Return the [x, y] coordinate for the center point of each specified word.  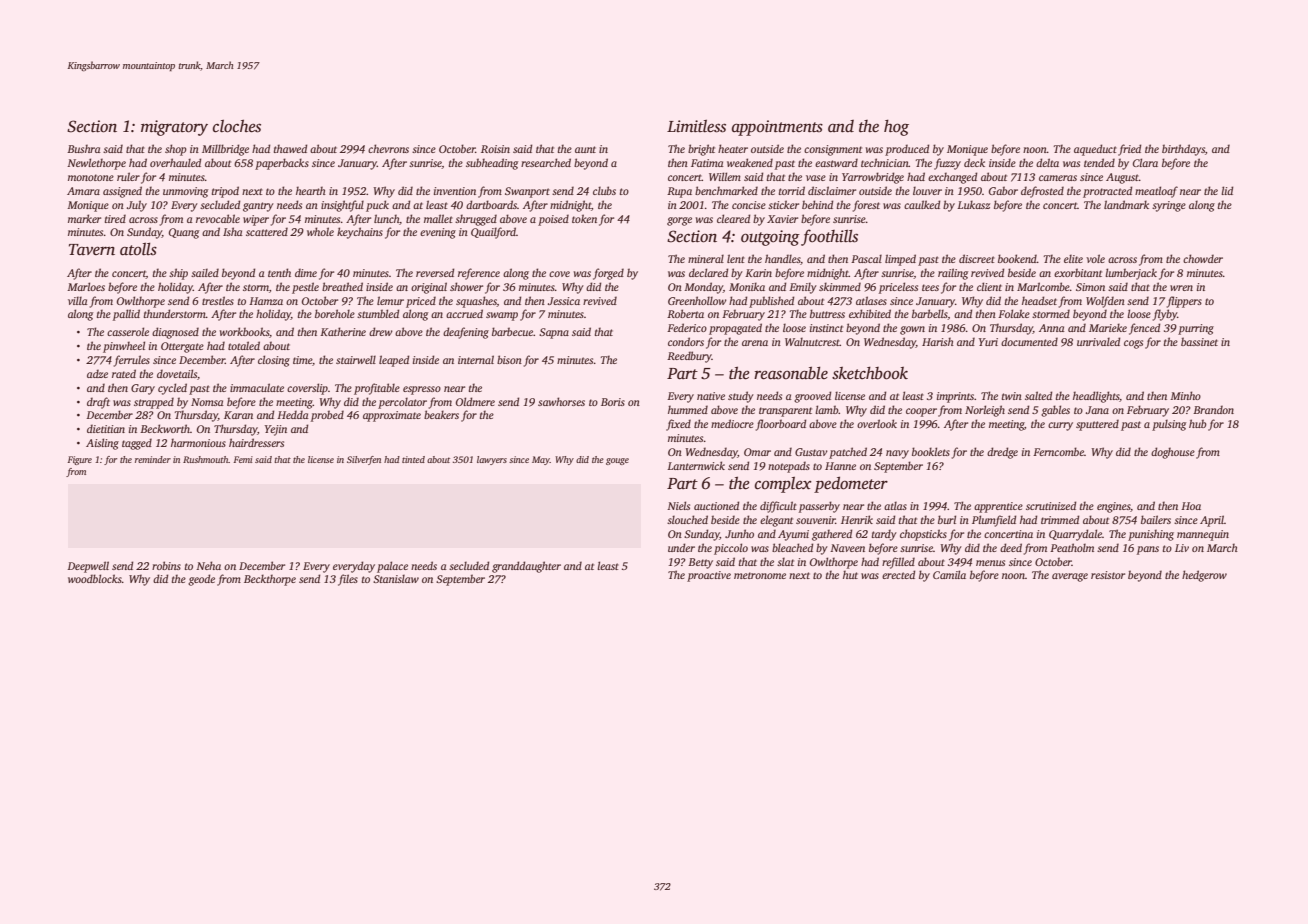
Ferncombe [1058, 451]
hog [896, 128]
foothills [829, 237]
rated [124, 373]
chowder [1203, 258]
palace [392, 567]
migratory [174, 128]
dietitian [106, 428]
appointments [777, 128]
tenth [279, 272]
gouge [617, 461]
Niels [678, 505]
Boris [613, 402]
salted [1038, 395]
